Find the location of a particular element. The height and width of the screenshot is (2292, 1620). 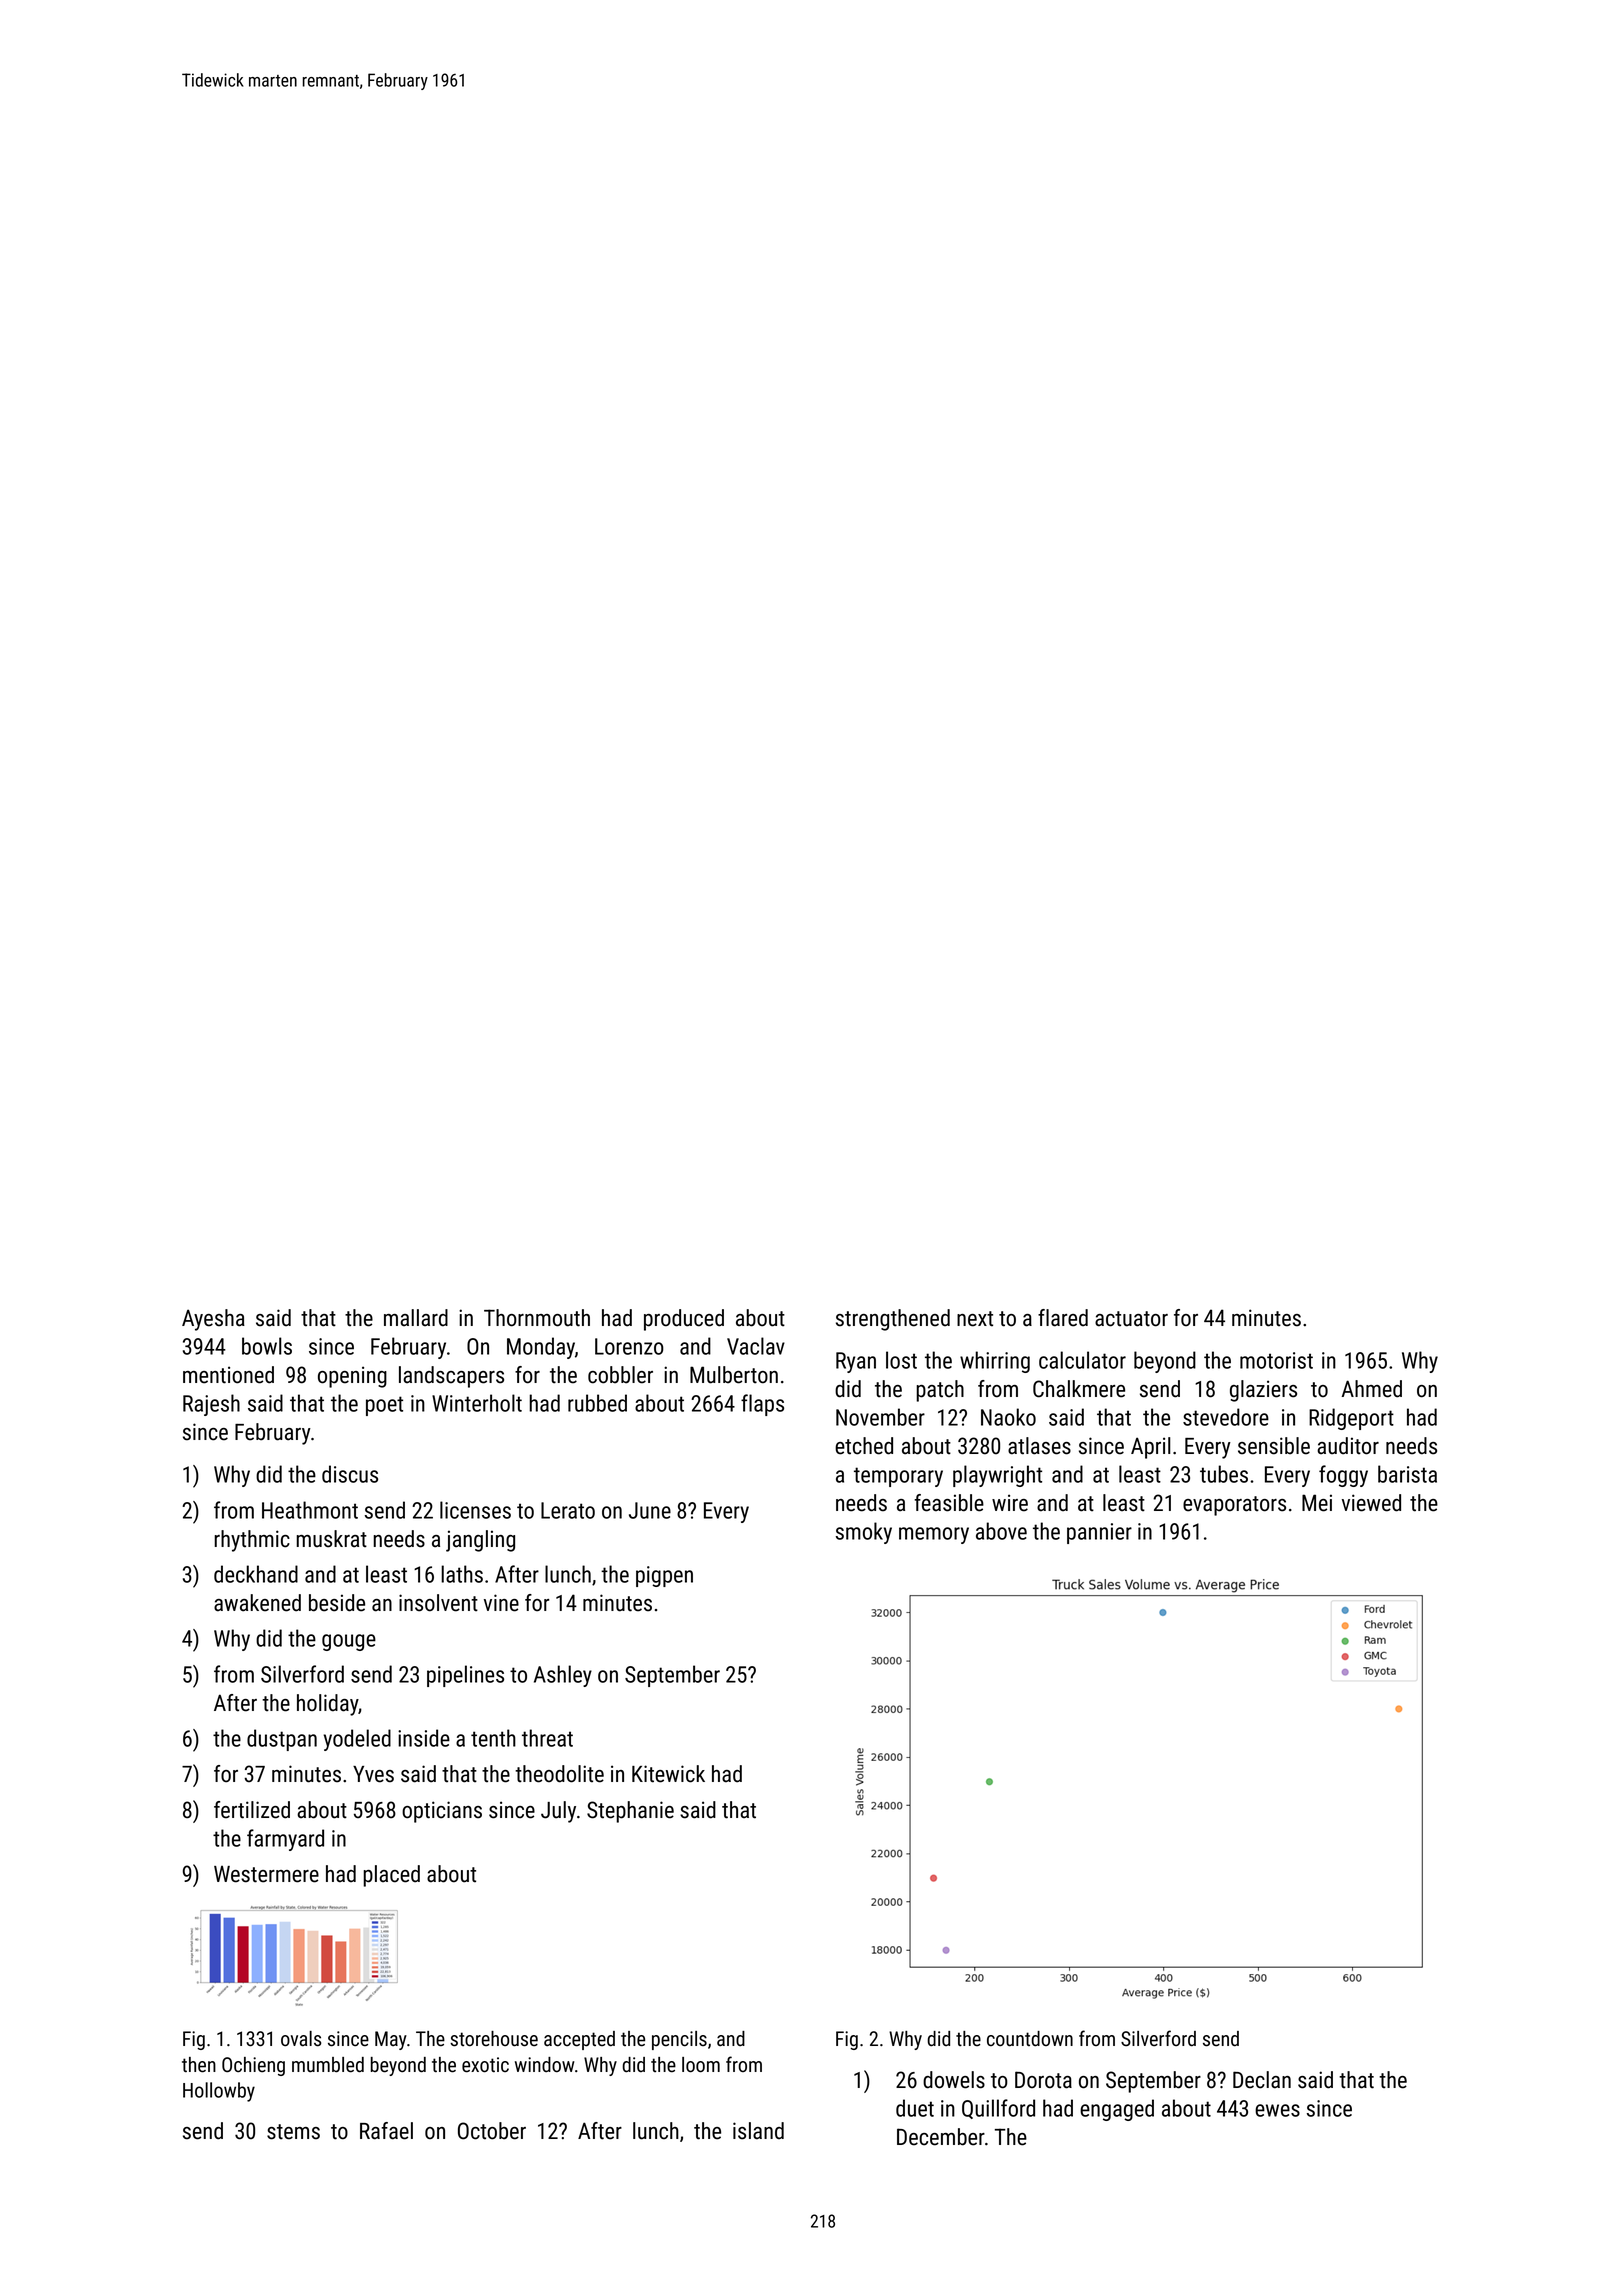

pigpen is located at coordinates (664, 1576).
